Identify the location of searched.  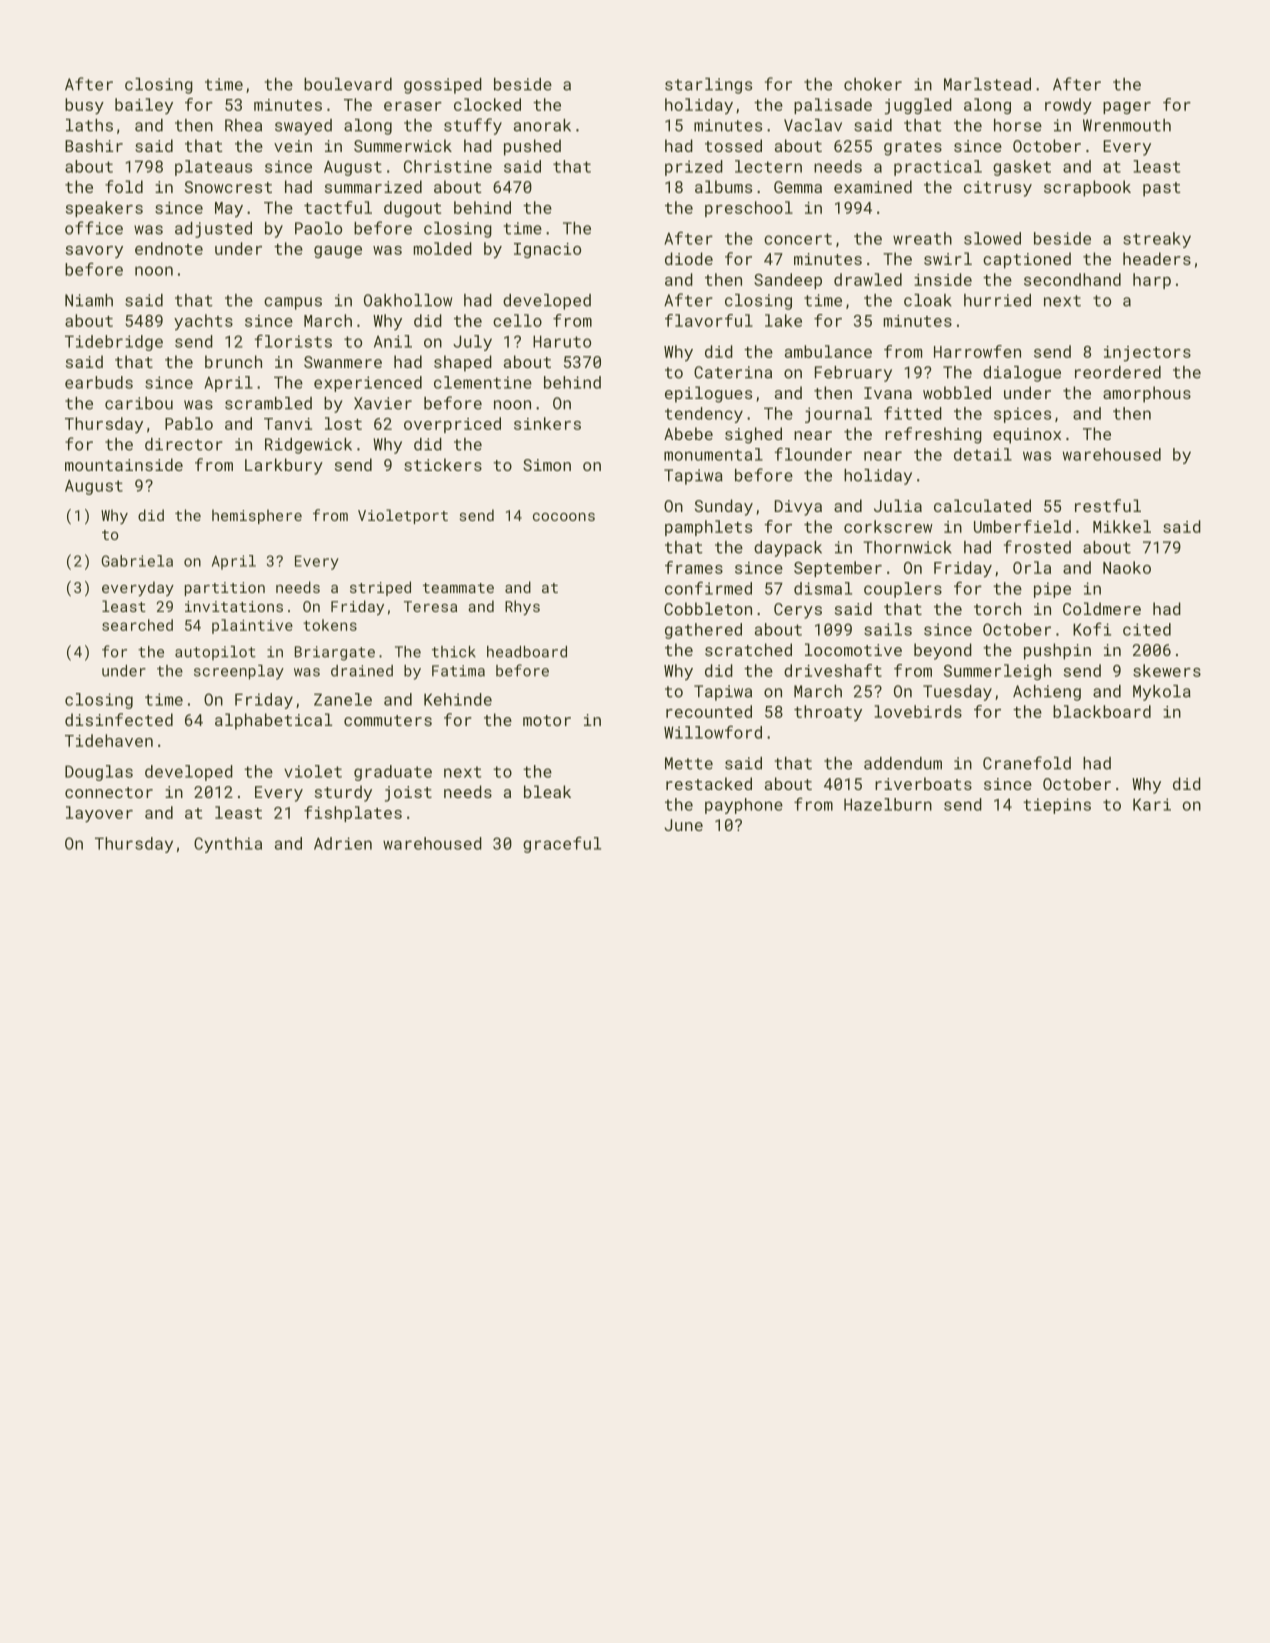
(137, 625).
